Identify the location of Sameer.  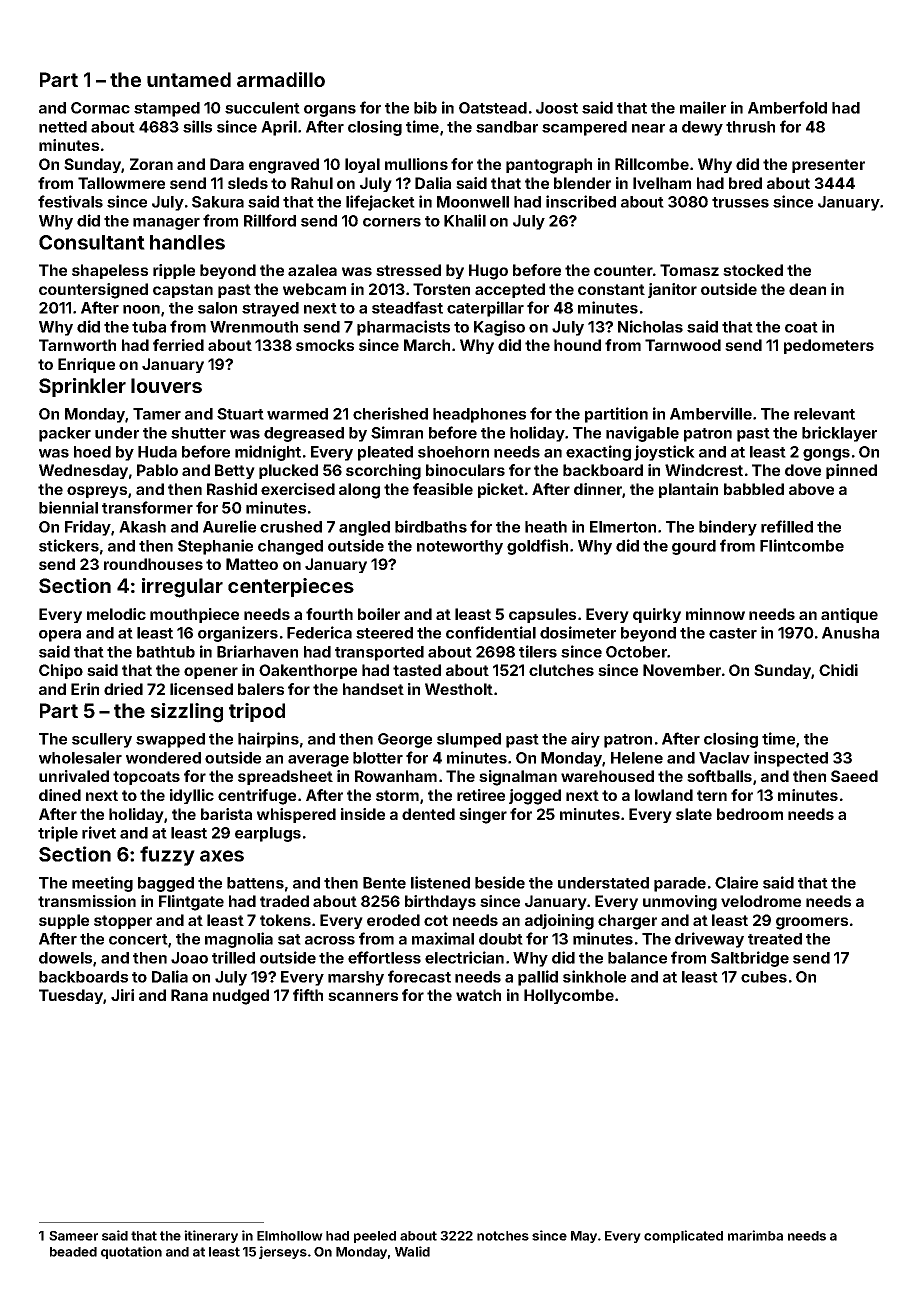
(73, 1236).
